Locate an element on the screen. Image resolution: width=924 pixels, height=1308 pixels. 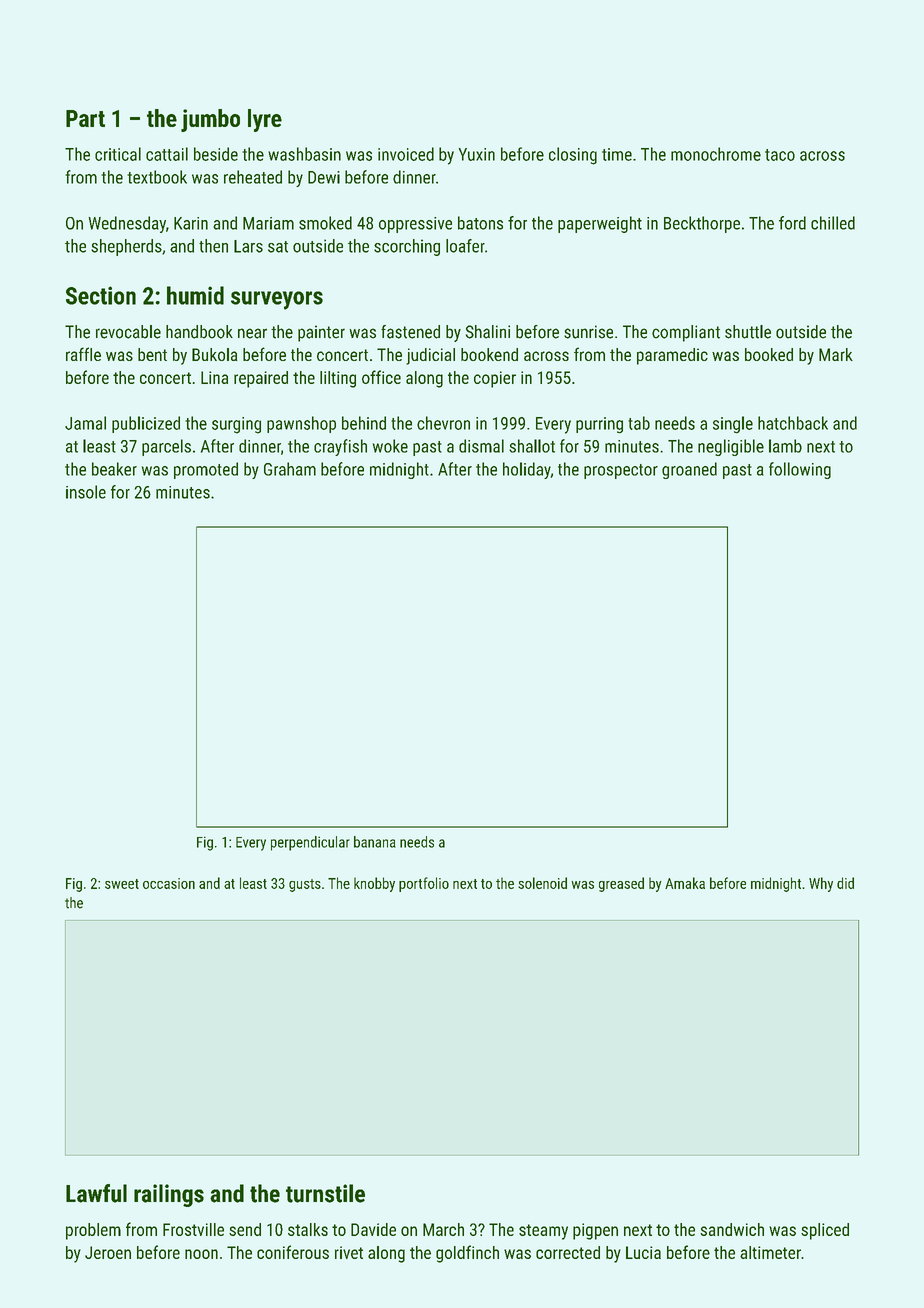
monochrome is located at coordinates (716, 154).
